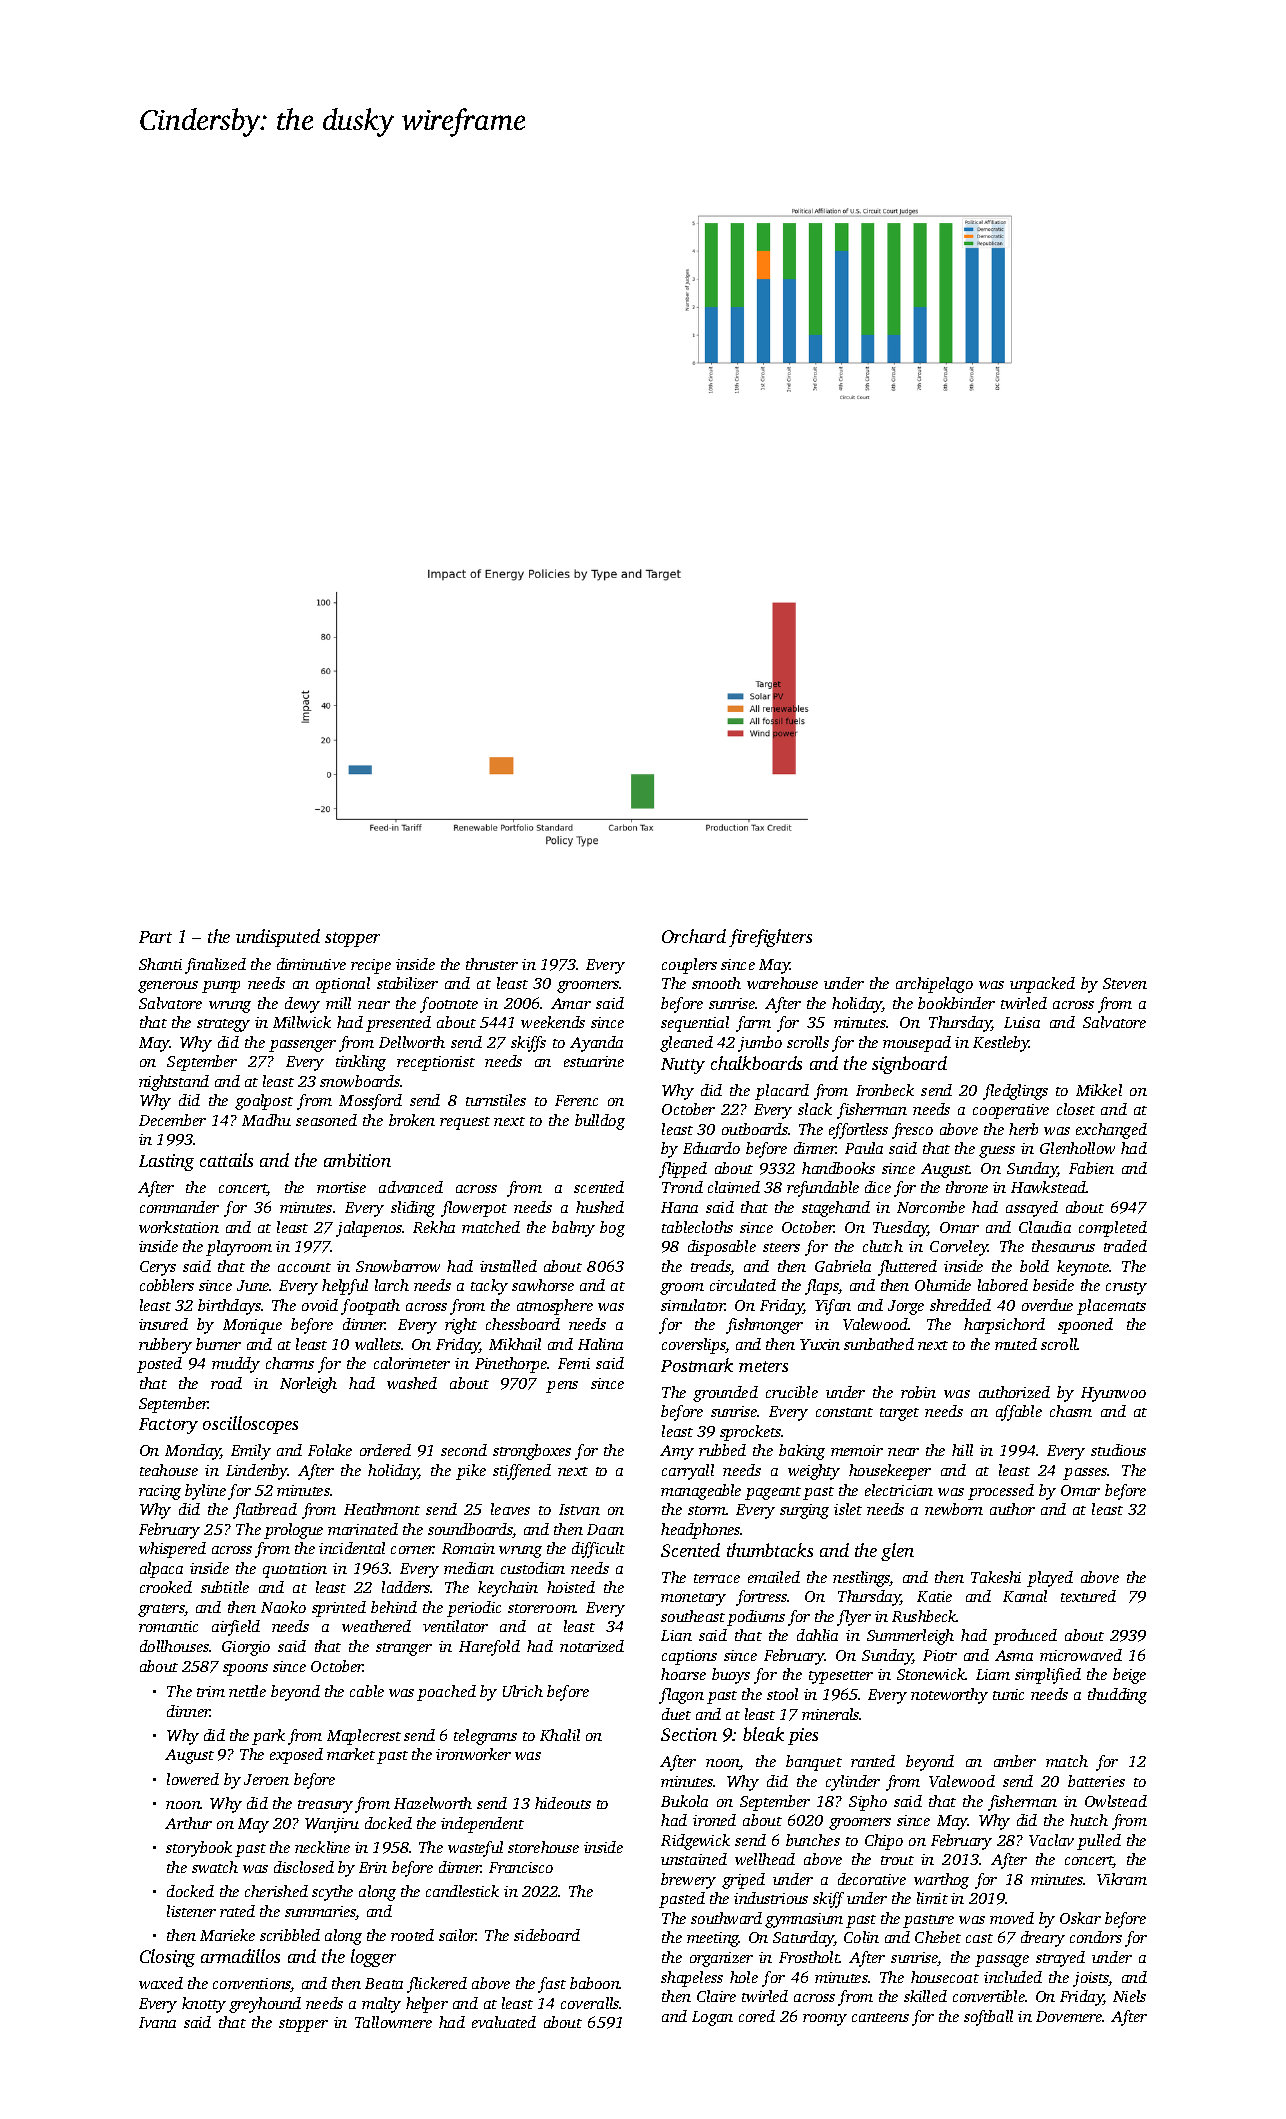 Image resolution: width=1286 pixels, height=2119 pixels. What do you see at coordinates (600, 1122) in the document?
I see `bulldog` at bounding box center [600, 1122].
